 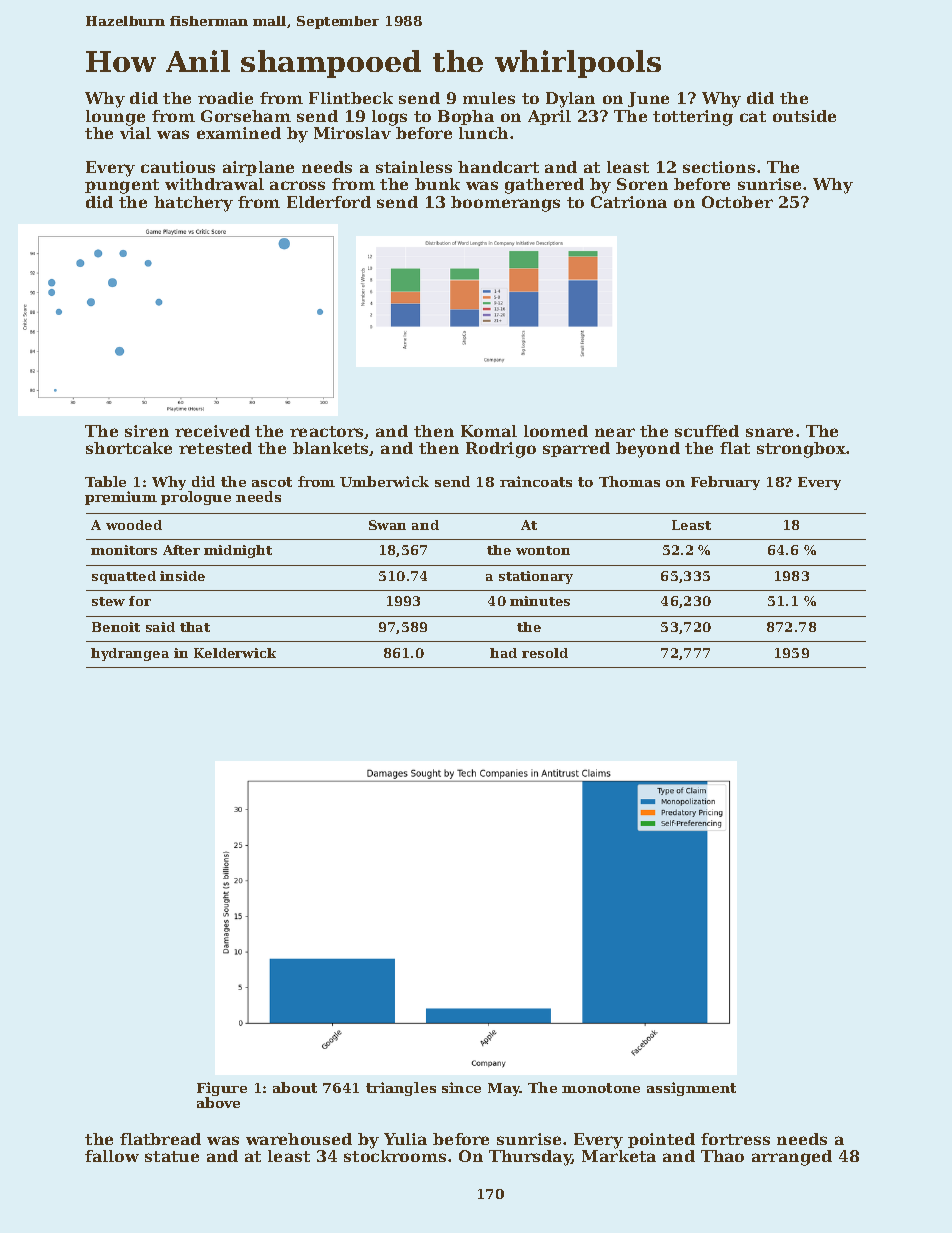 What do you see at coordinates (181, 550) in the screenshot?
I see `After` at bounding box center [181, 550].
